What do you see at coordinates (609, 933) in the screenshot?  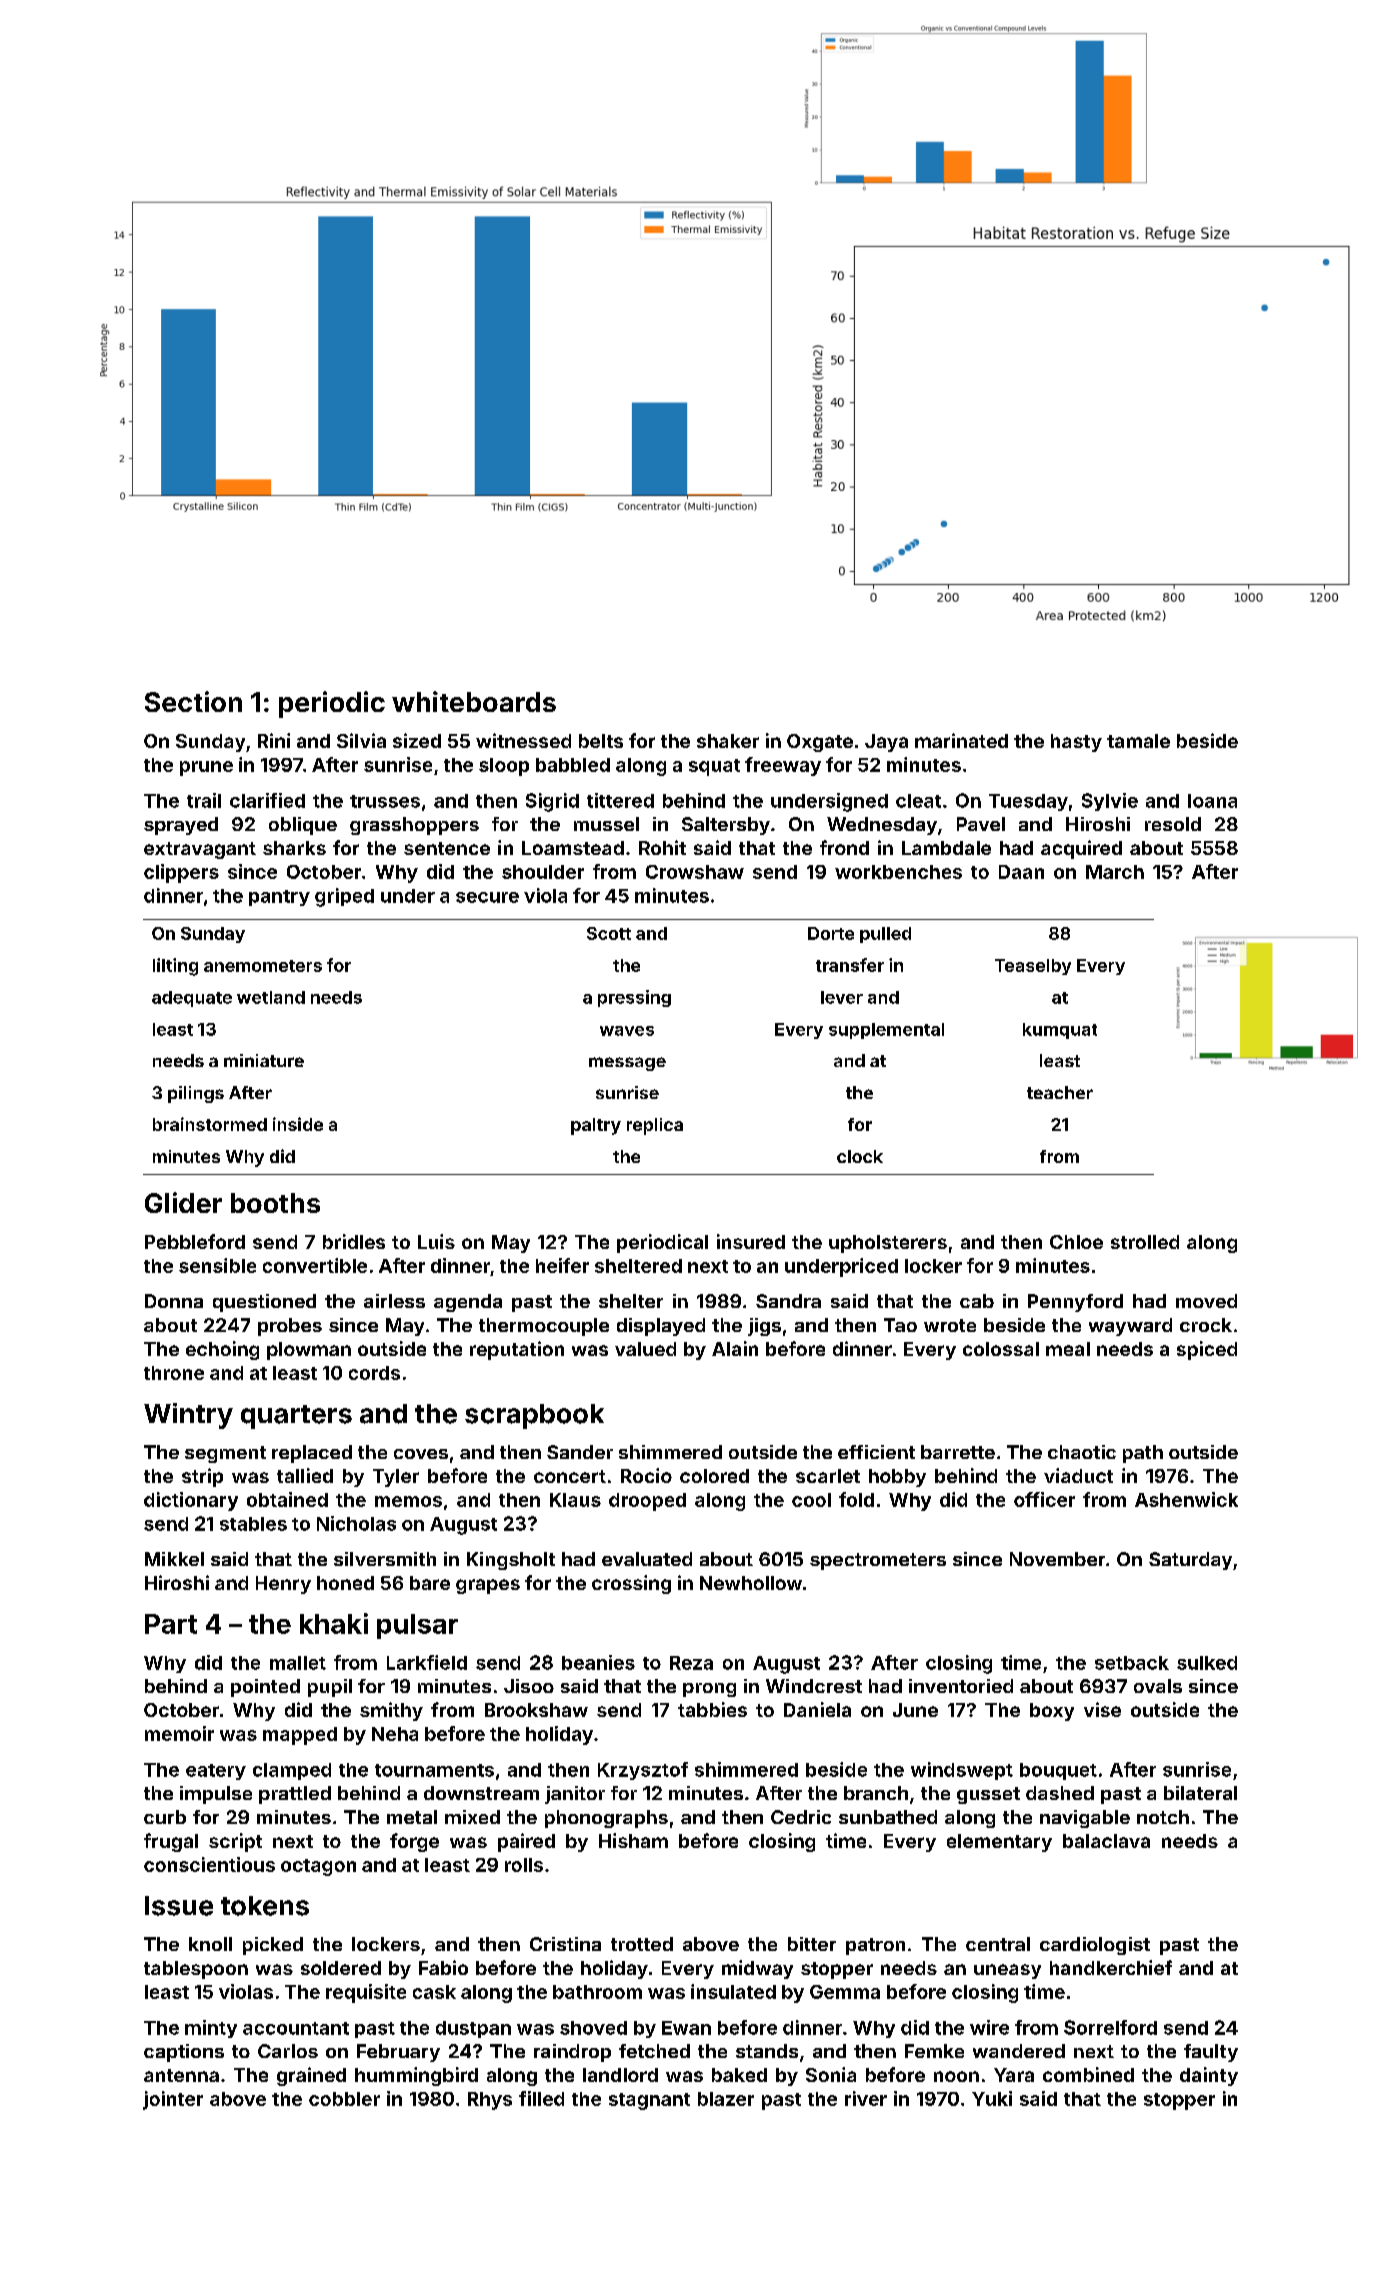 I see `Scott` at bounding box center [609, 933].
